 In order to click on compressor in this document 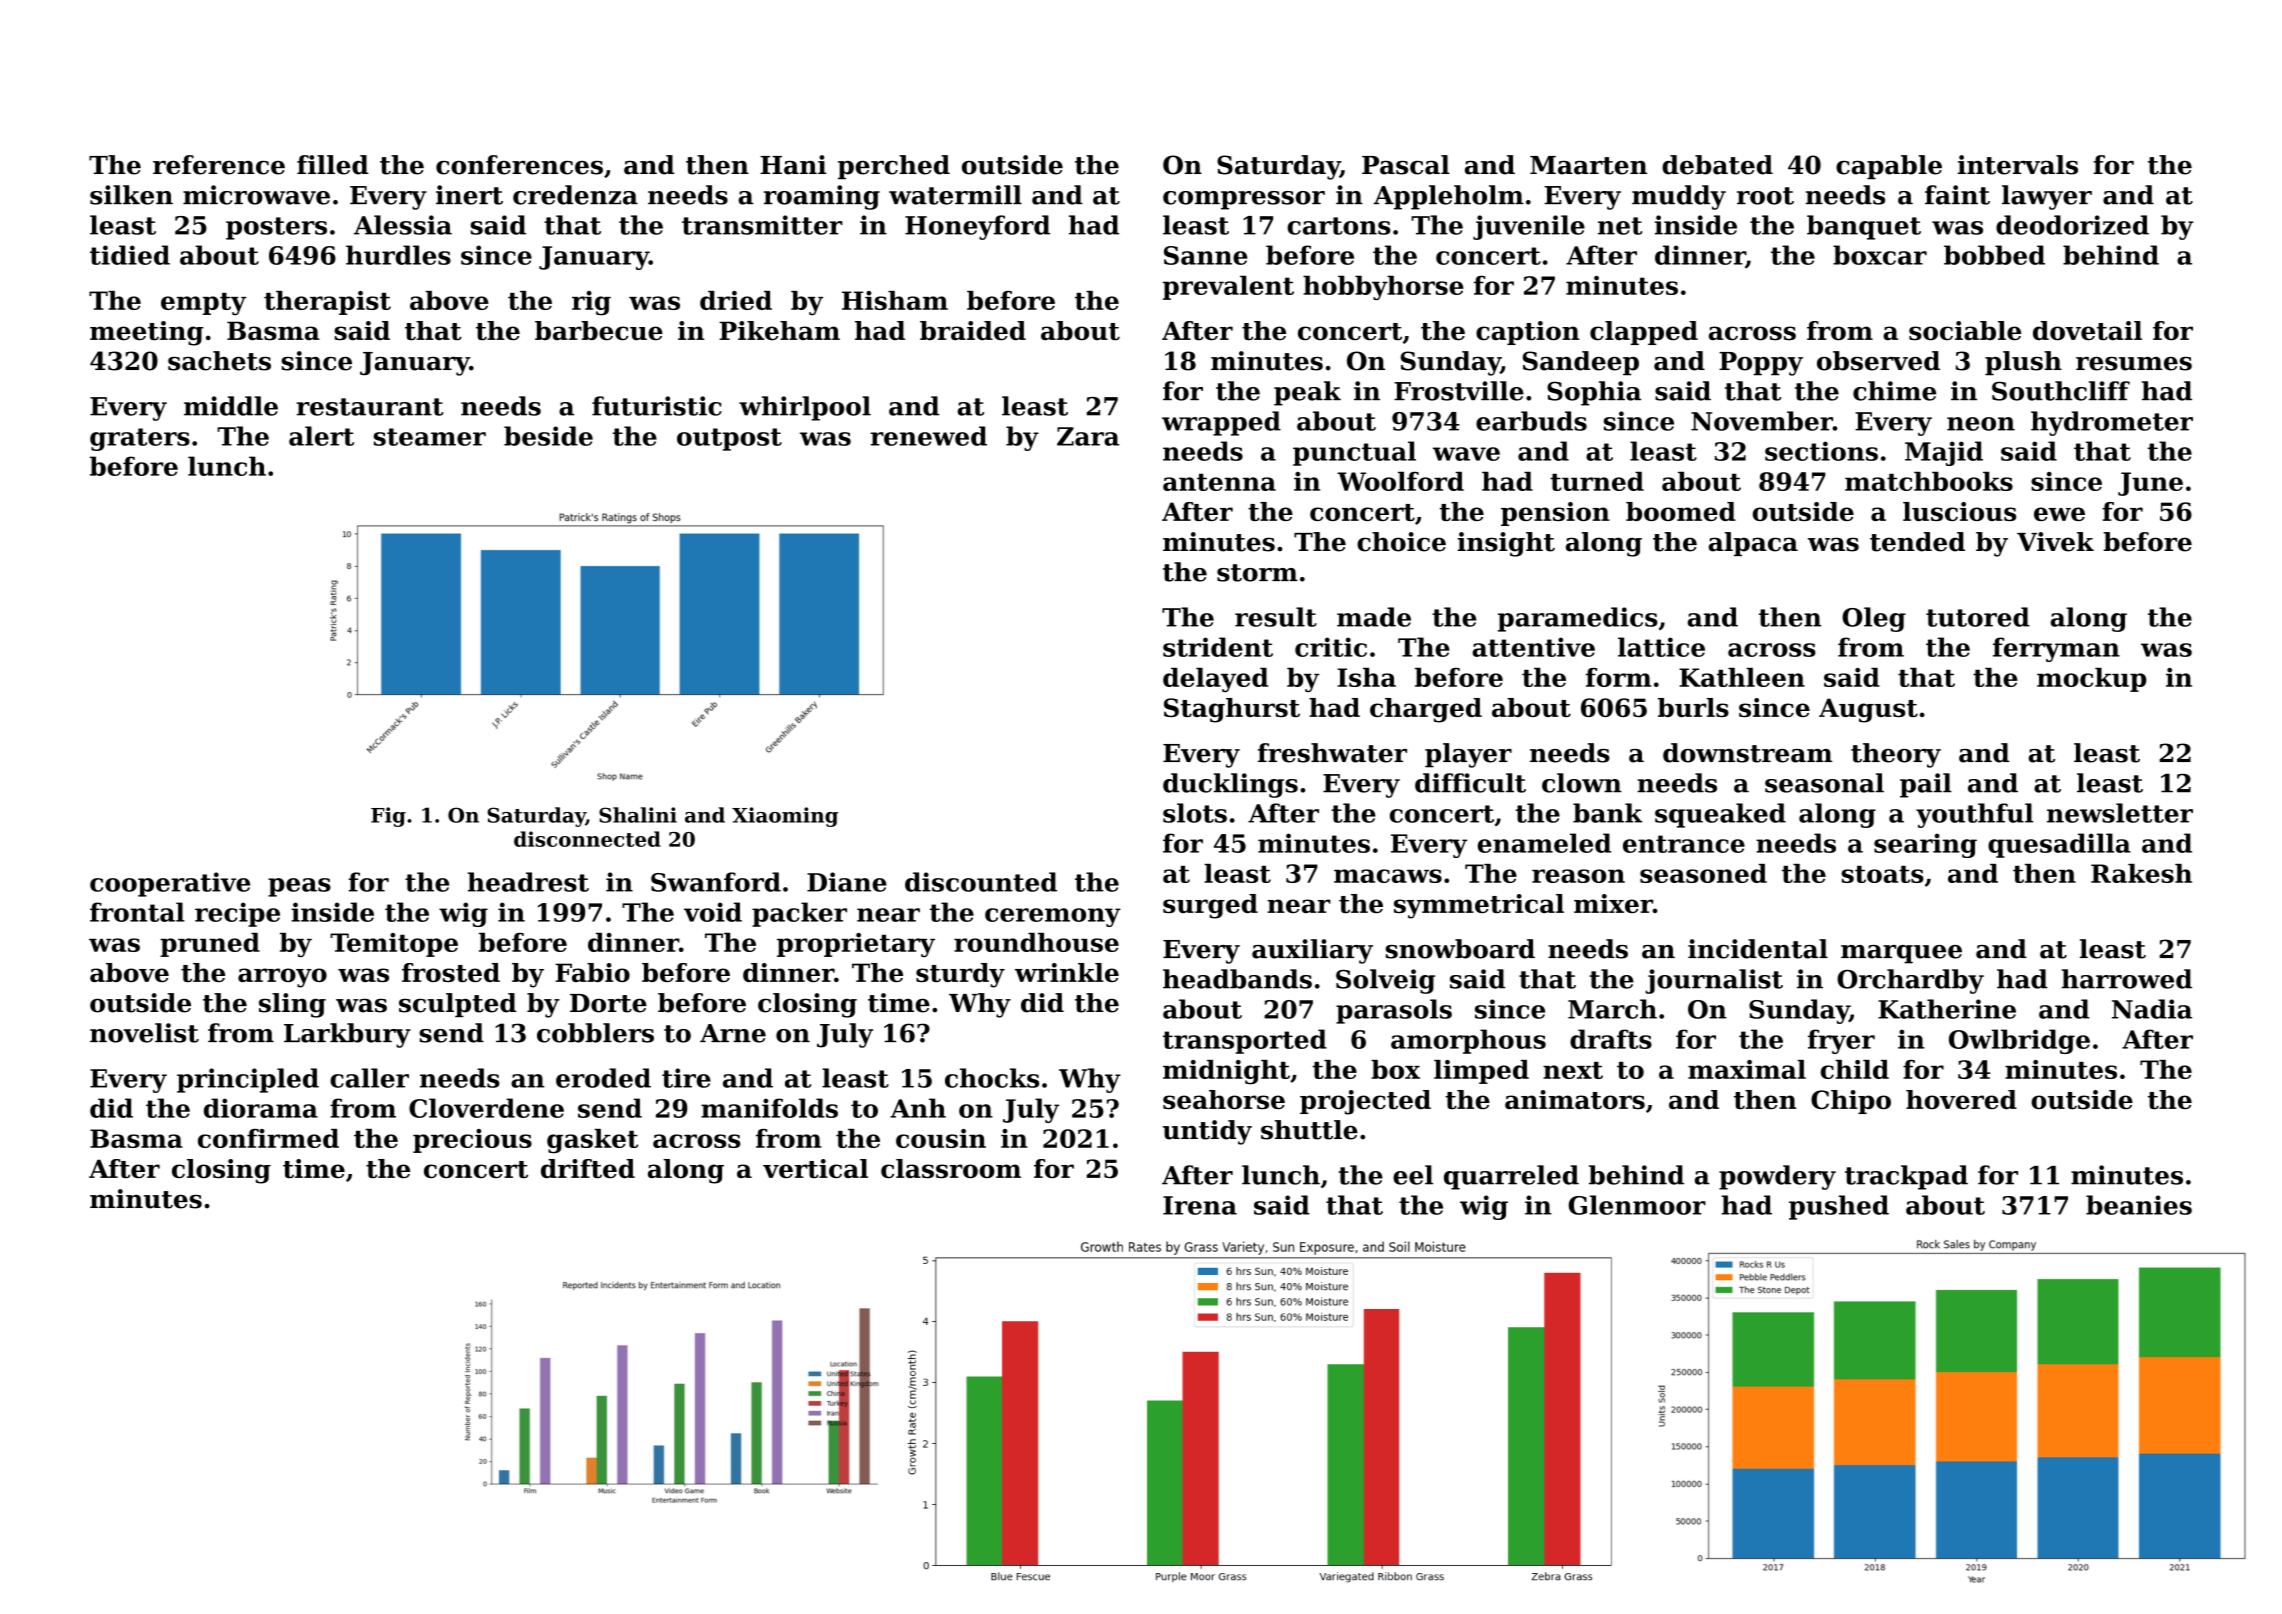, I will do `click(1244, 200)`.
